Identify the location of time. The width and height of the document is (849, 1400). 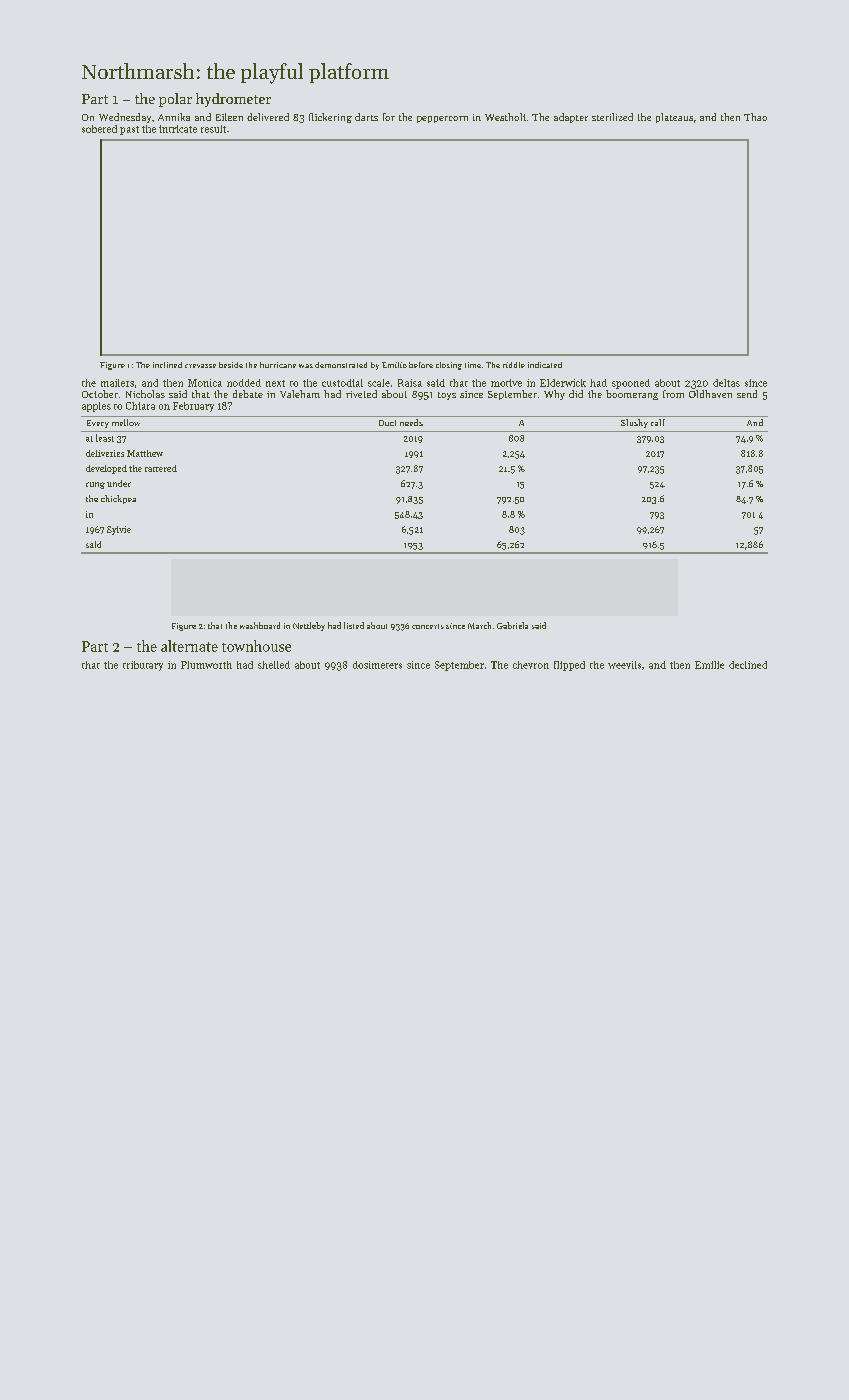
(473, 365).
